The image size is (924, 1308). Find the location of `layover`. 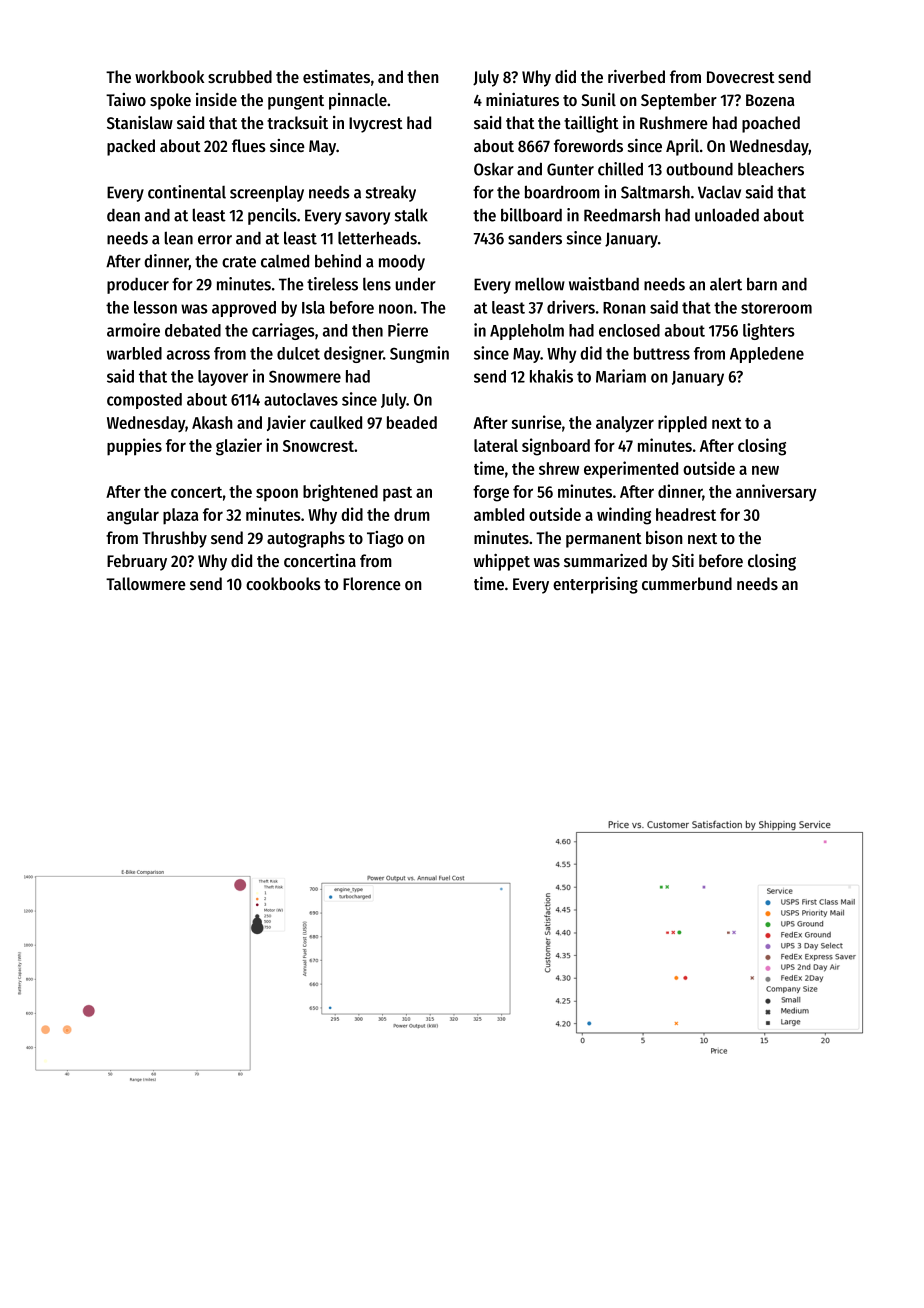

layover is located at coordinates (223, 378).
